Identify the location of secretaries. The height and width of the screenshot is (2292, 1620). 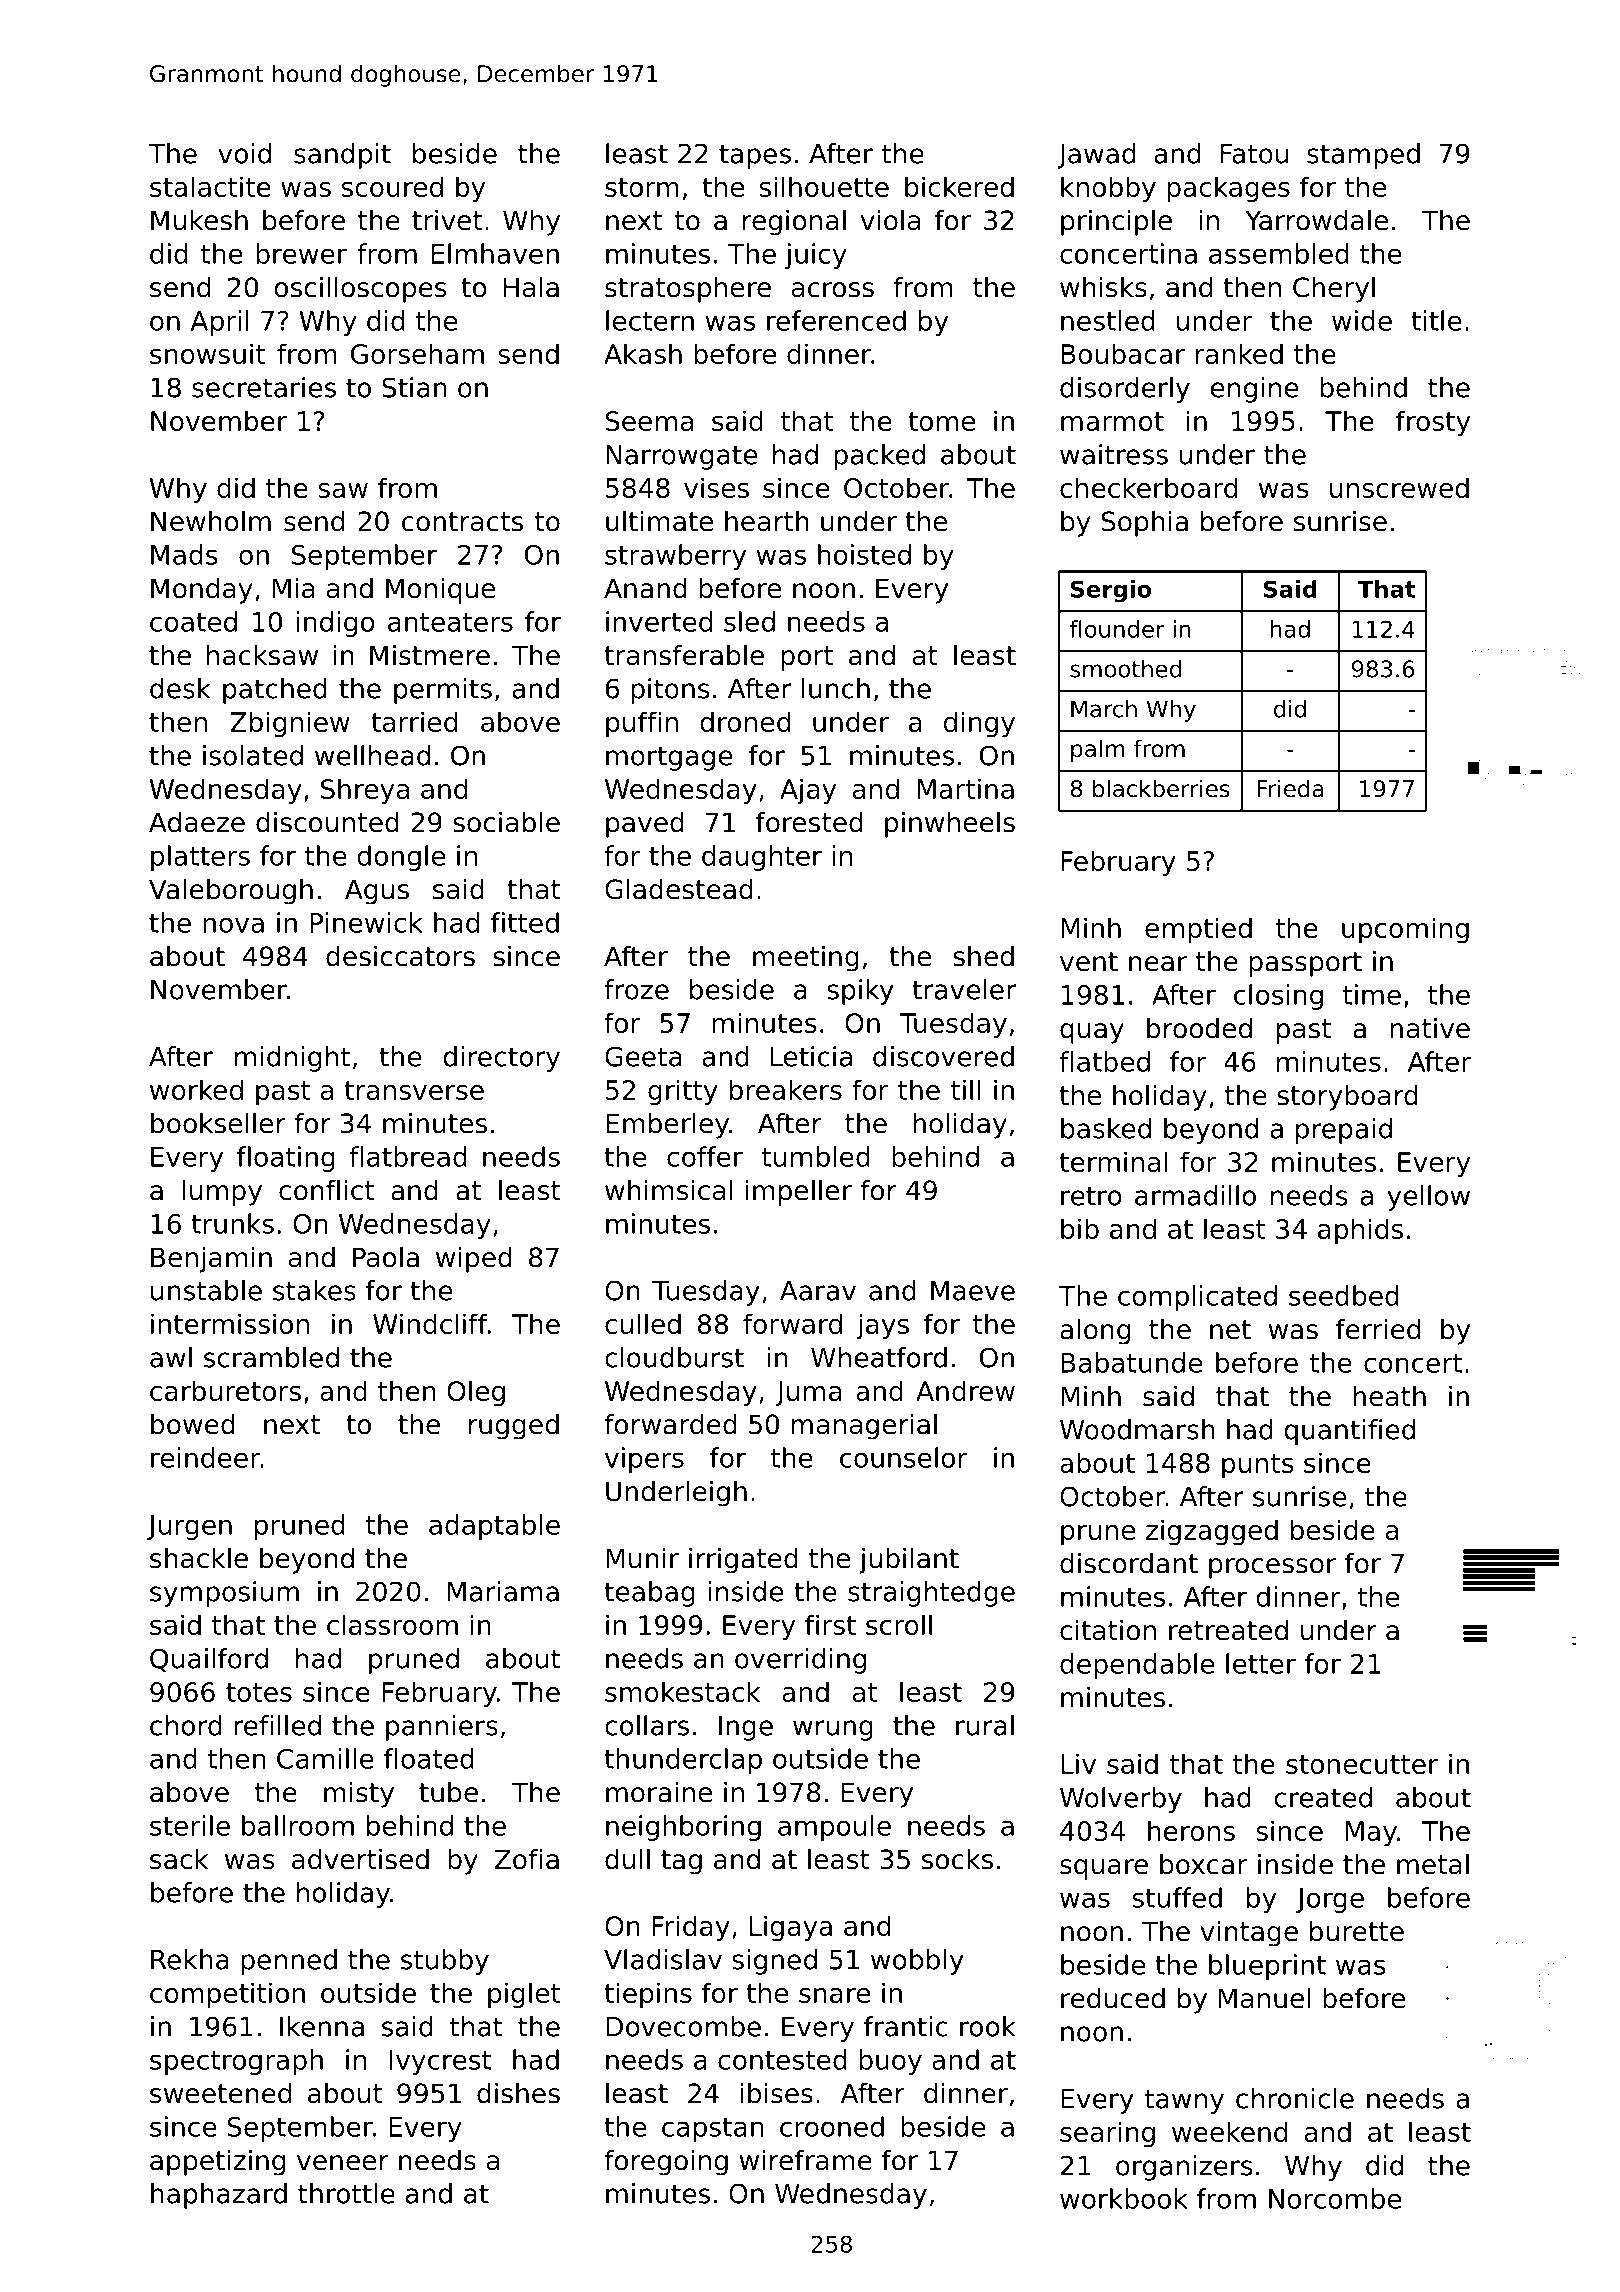
(264, 387).
